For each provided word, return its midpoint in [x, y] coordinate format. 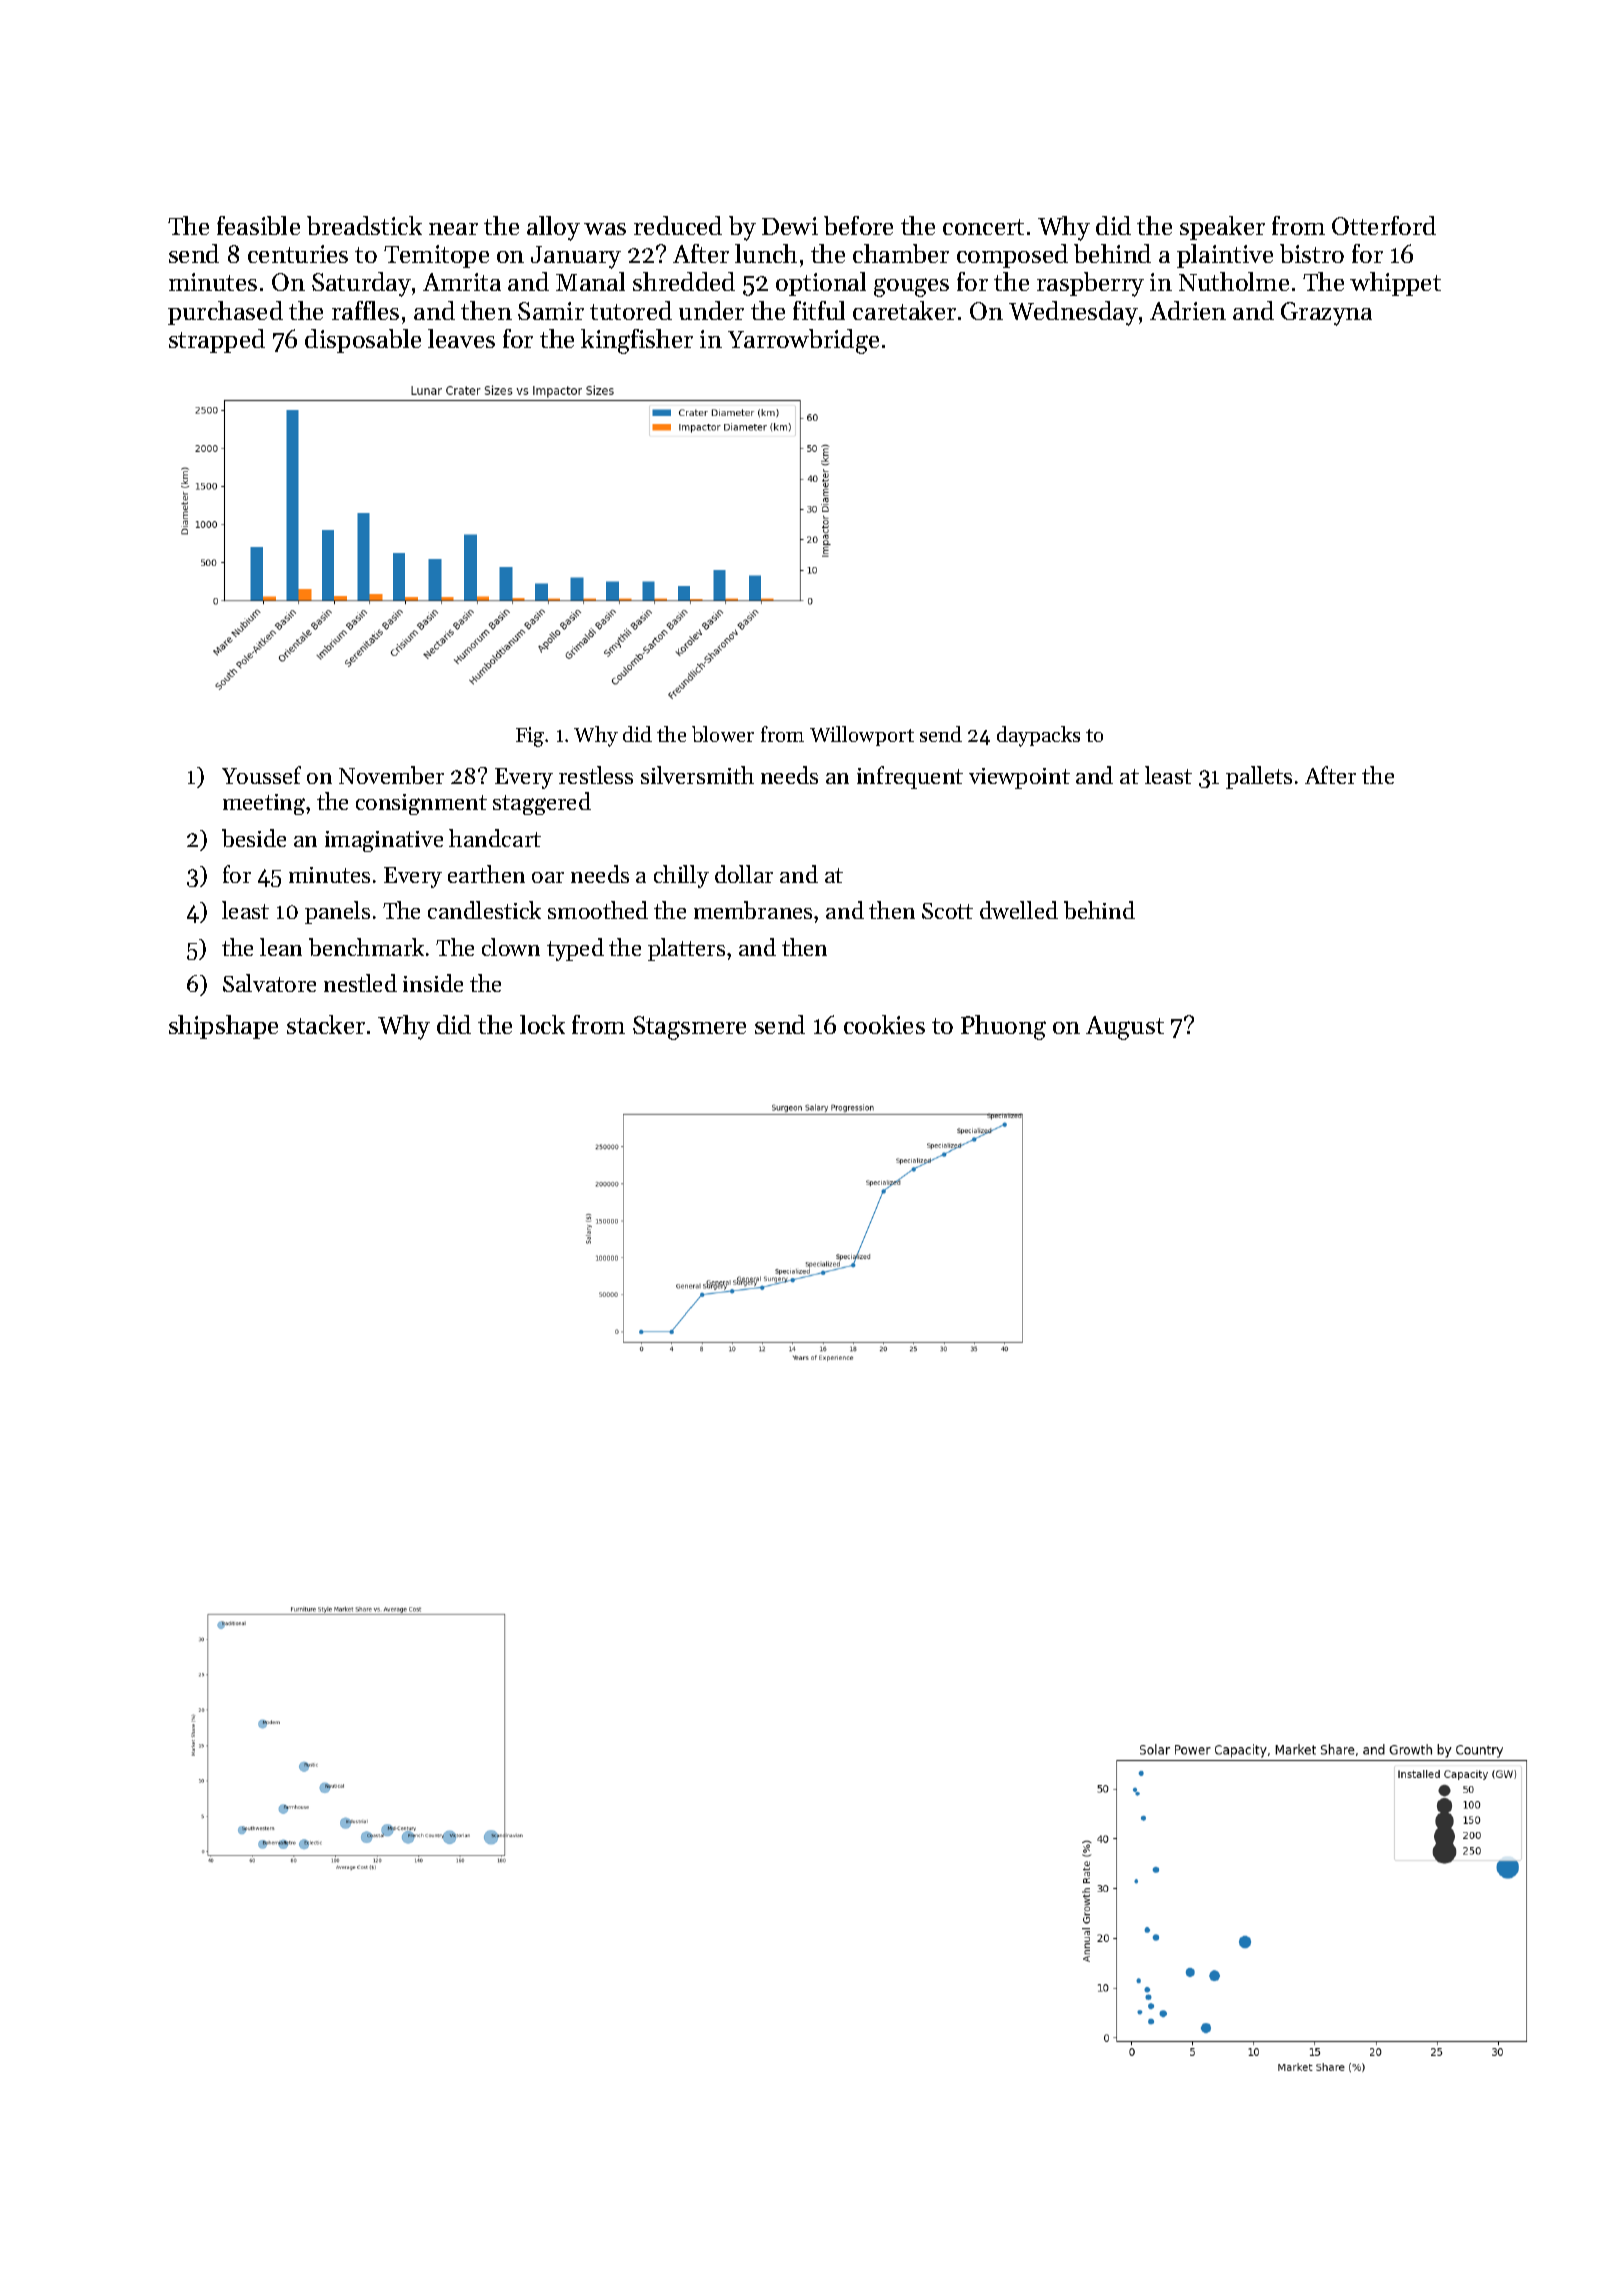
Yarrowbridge [803, 341]
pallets [1259, 777]
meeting [264, 804]
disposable [363, 341]
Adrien [1188, 310]
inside [433, 983]
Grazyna [1326, 314]
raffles [365, 310]
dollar [744, 874]
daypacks [1038, 736]
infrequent [910, 777]
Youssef [261, 775]
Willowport [862, 736]
